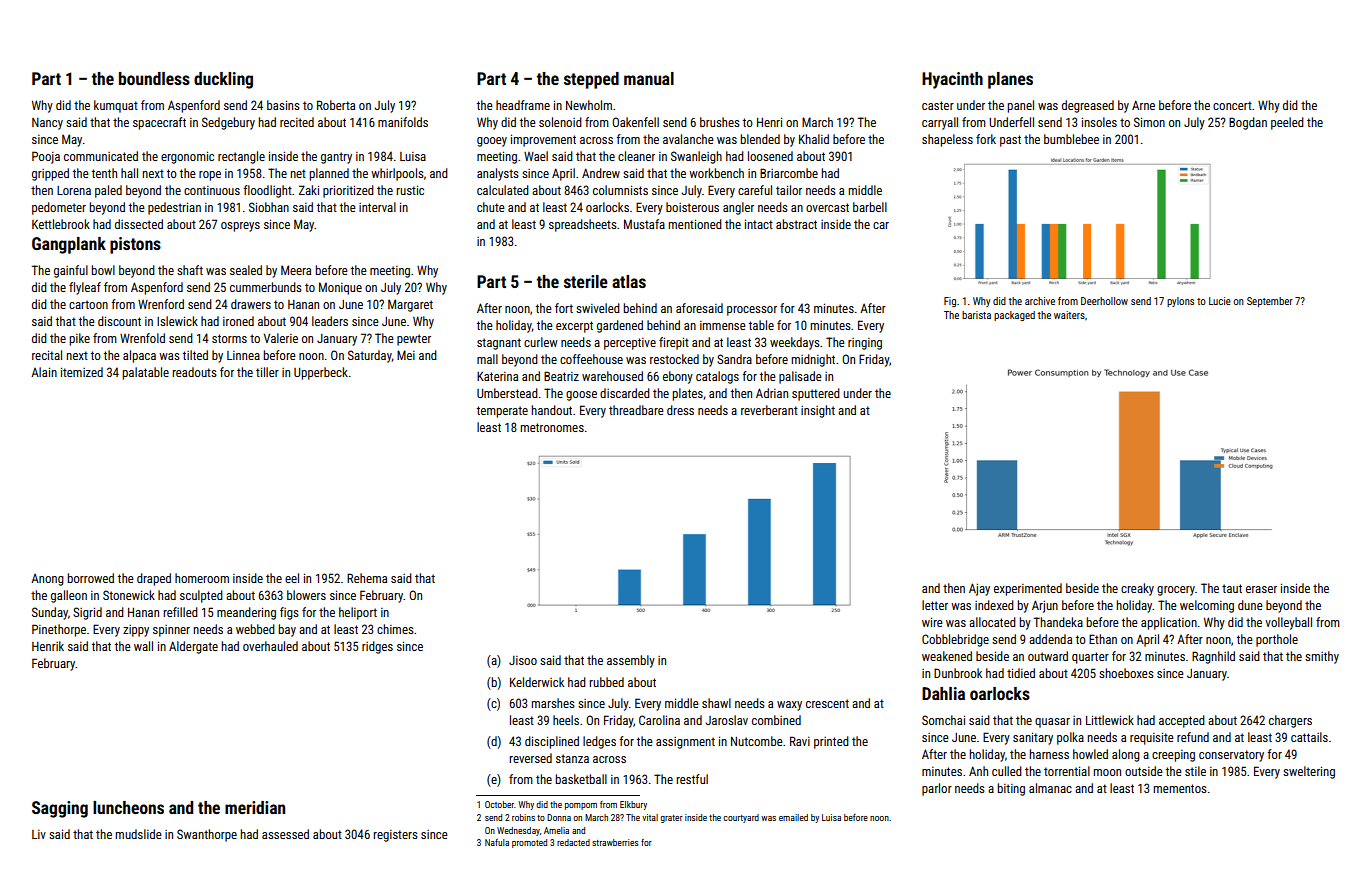 The image size is (1372, 887). I want to click on waiters, so click(1069, 315).
